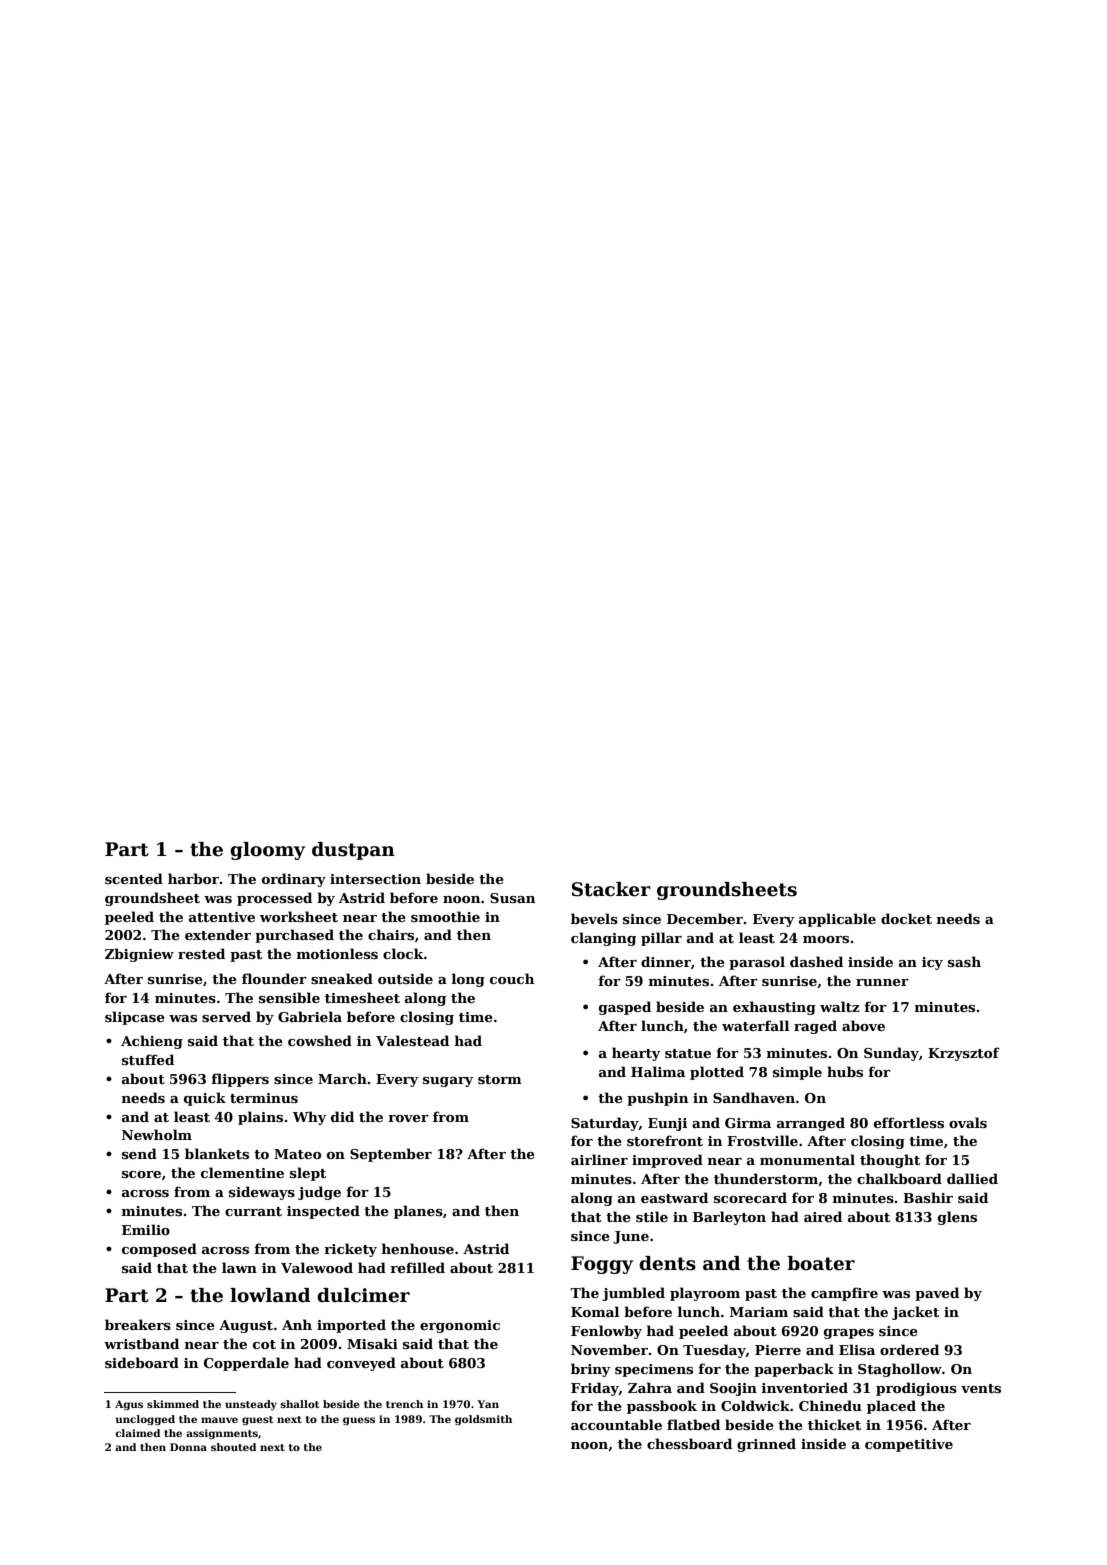  Describe the element at coordinates (488, 1404) in the screenshot. I see `Yan` at that location.
